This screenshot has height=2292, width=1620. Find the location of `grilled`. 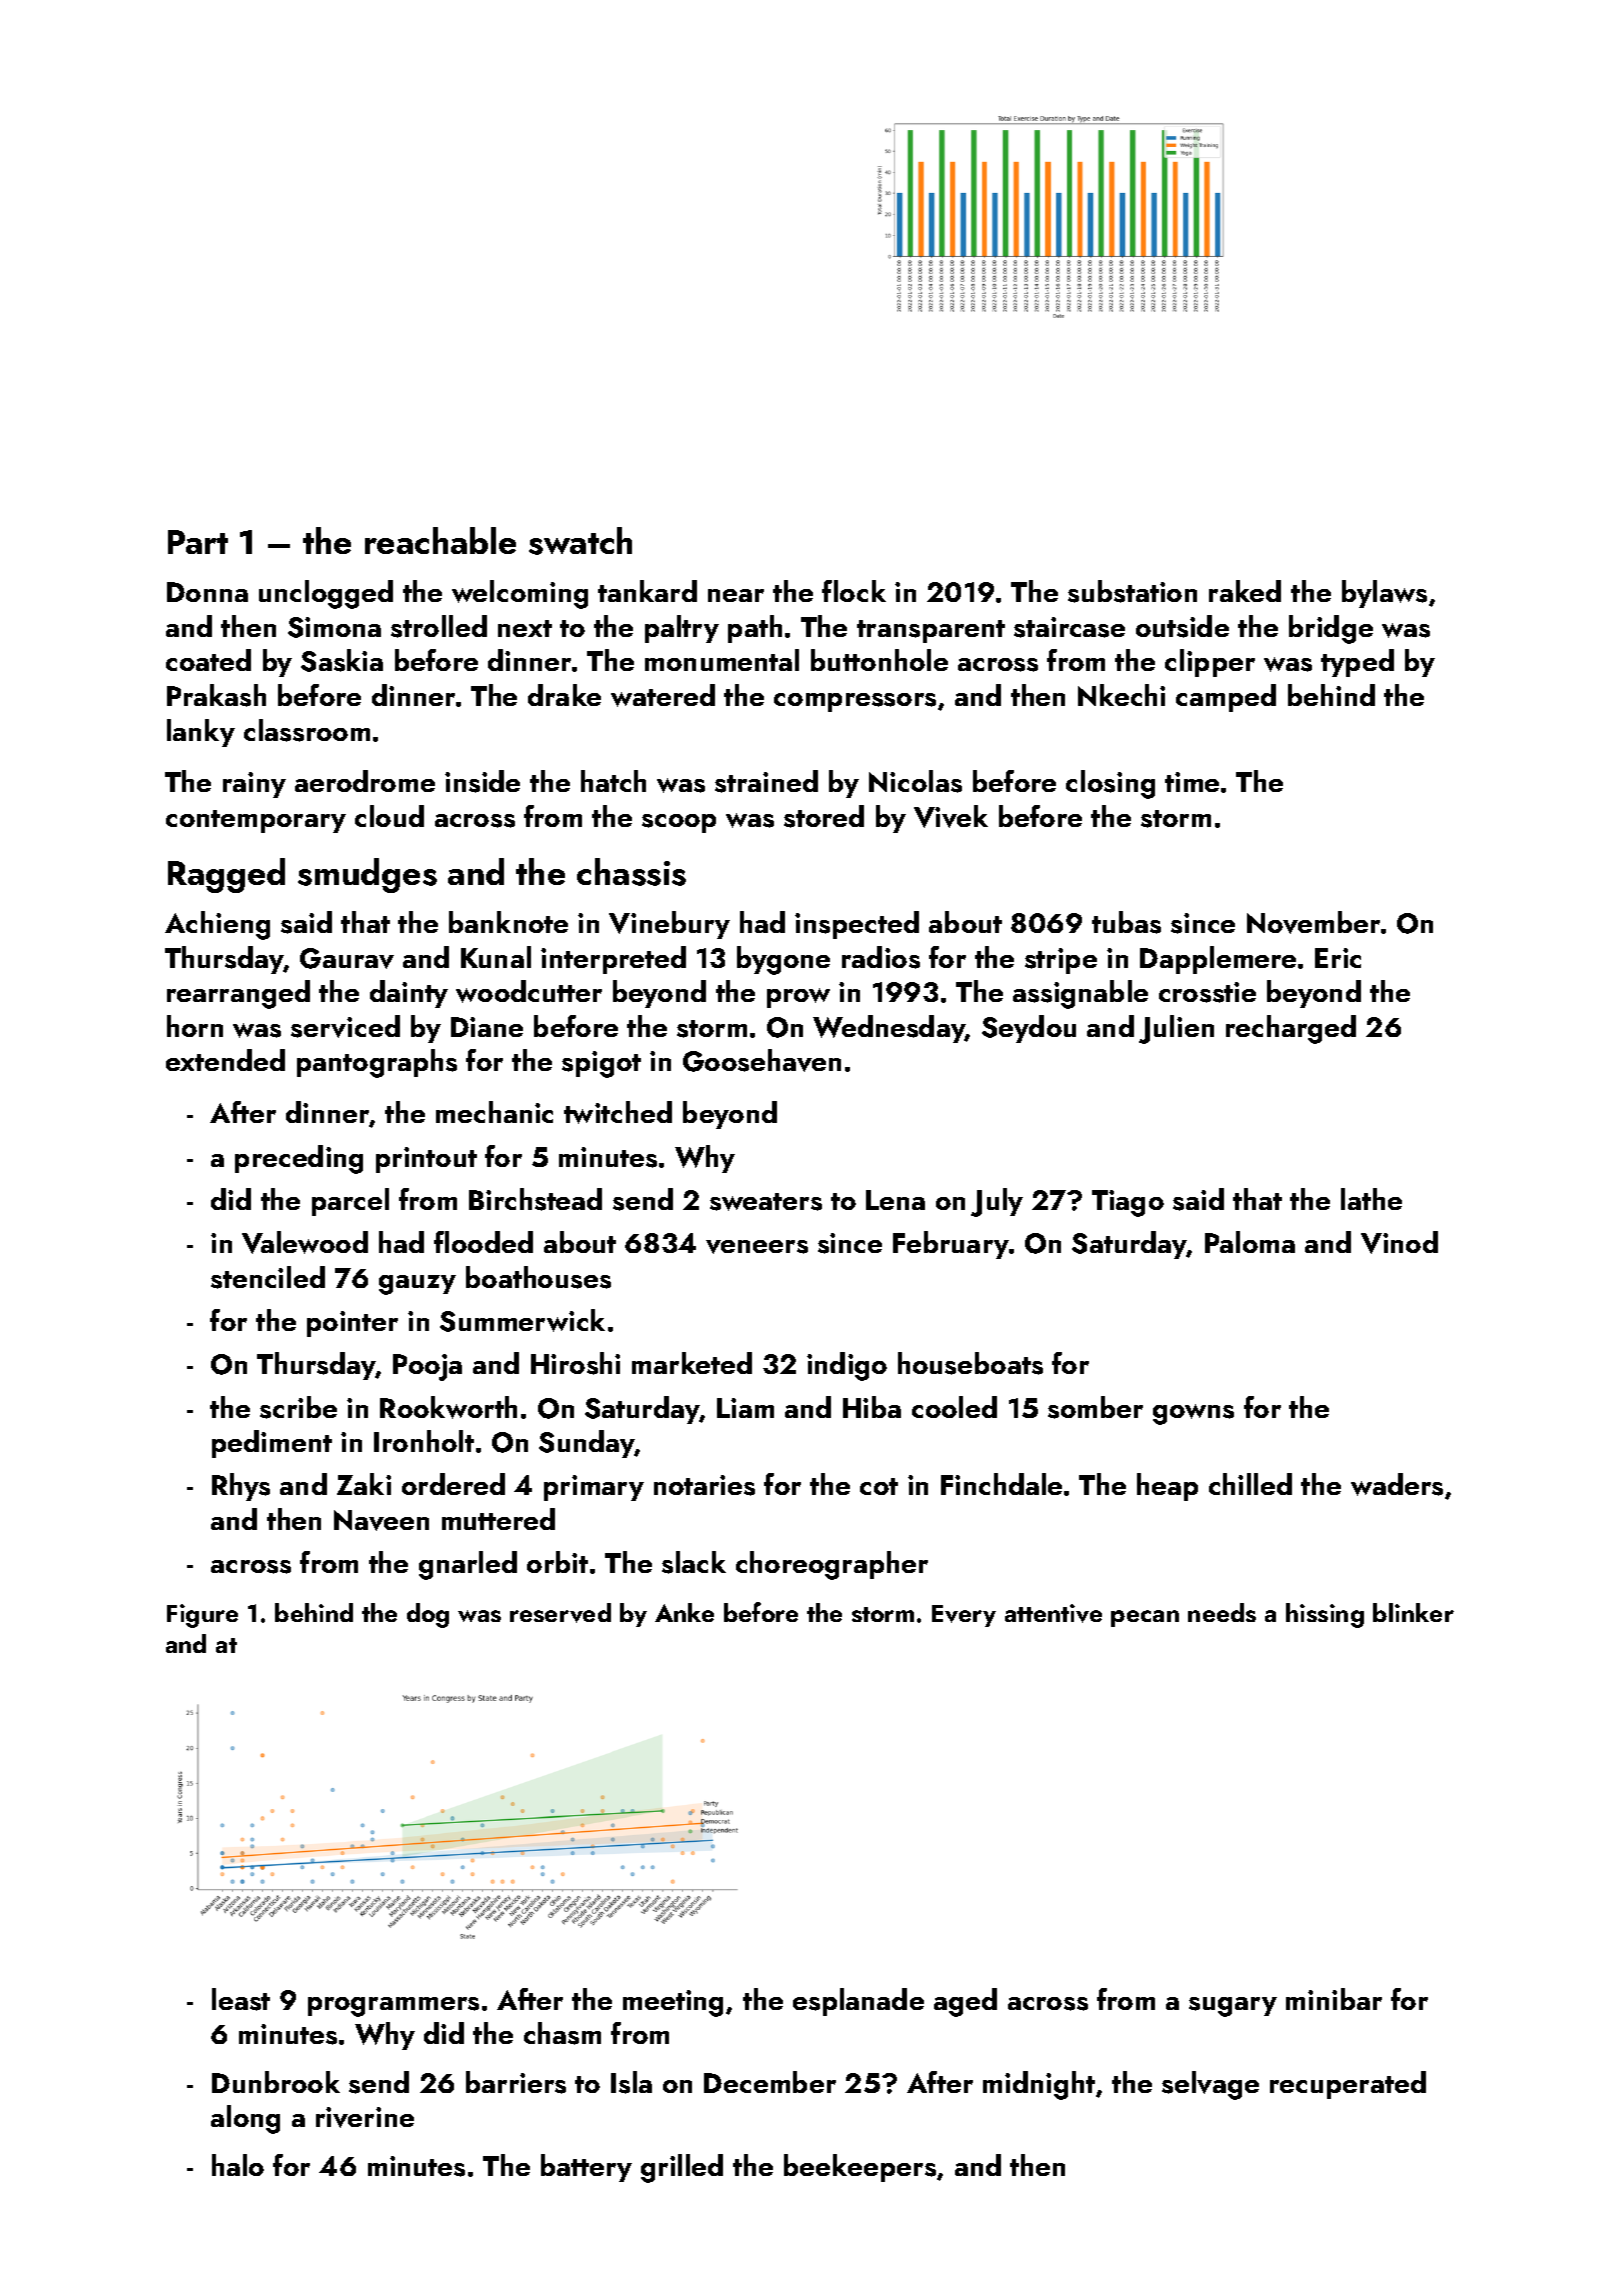

grilled is located at coordinates (682, 2168).
